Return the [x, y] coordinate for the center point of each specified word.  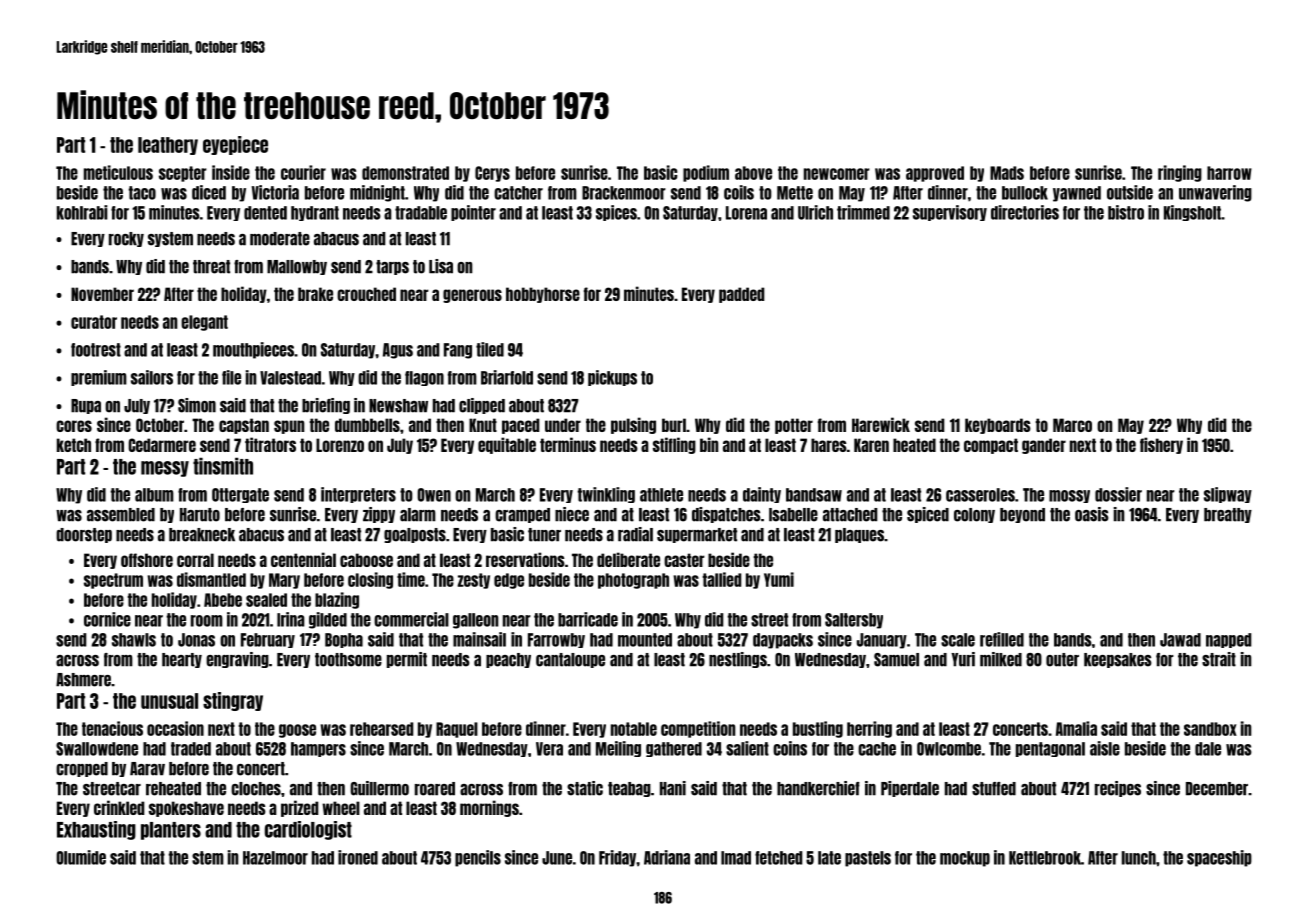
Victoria [275, 192]
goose [297, 731]
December [1217, 789]
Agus [398, 351]
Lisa [441, 266]
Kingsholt [1192, 213]
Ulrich [815, 212]
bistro [1126, 212]
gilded [328, 620]
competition [698, 729]
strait [1219, 659]
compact [991, 446]
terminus [568, 444]
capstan [244, 426]
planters [171, 831]
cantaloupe [570, 660]
